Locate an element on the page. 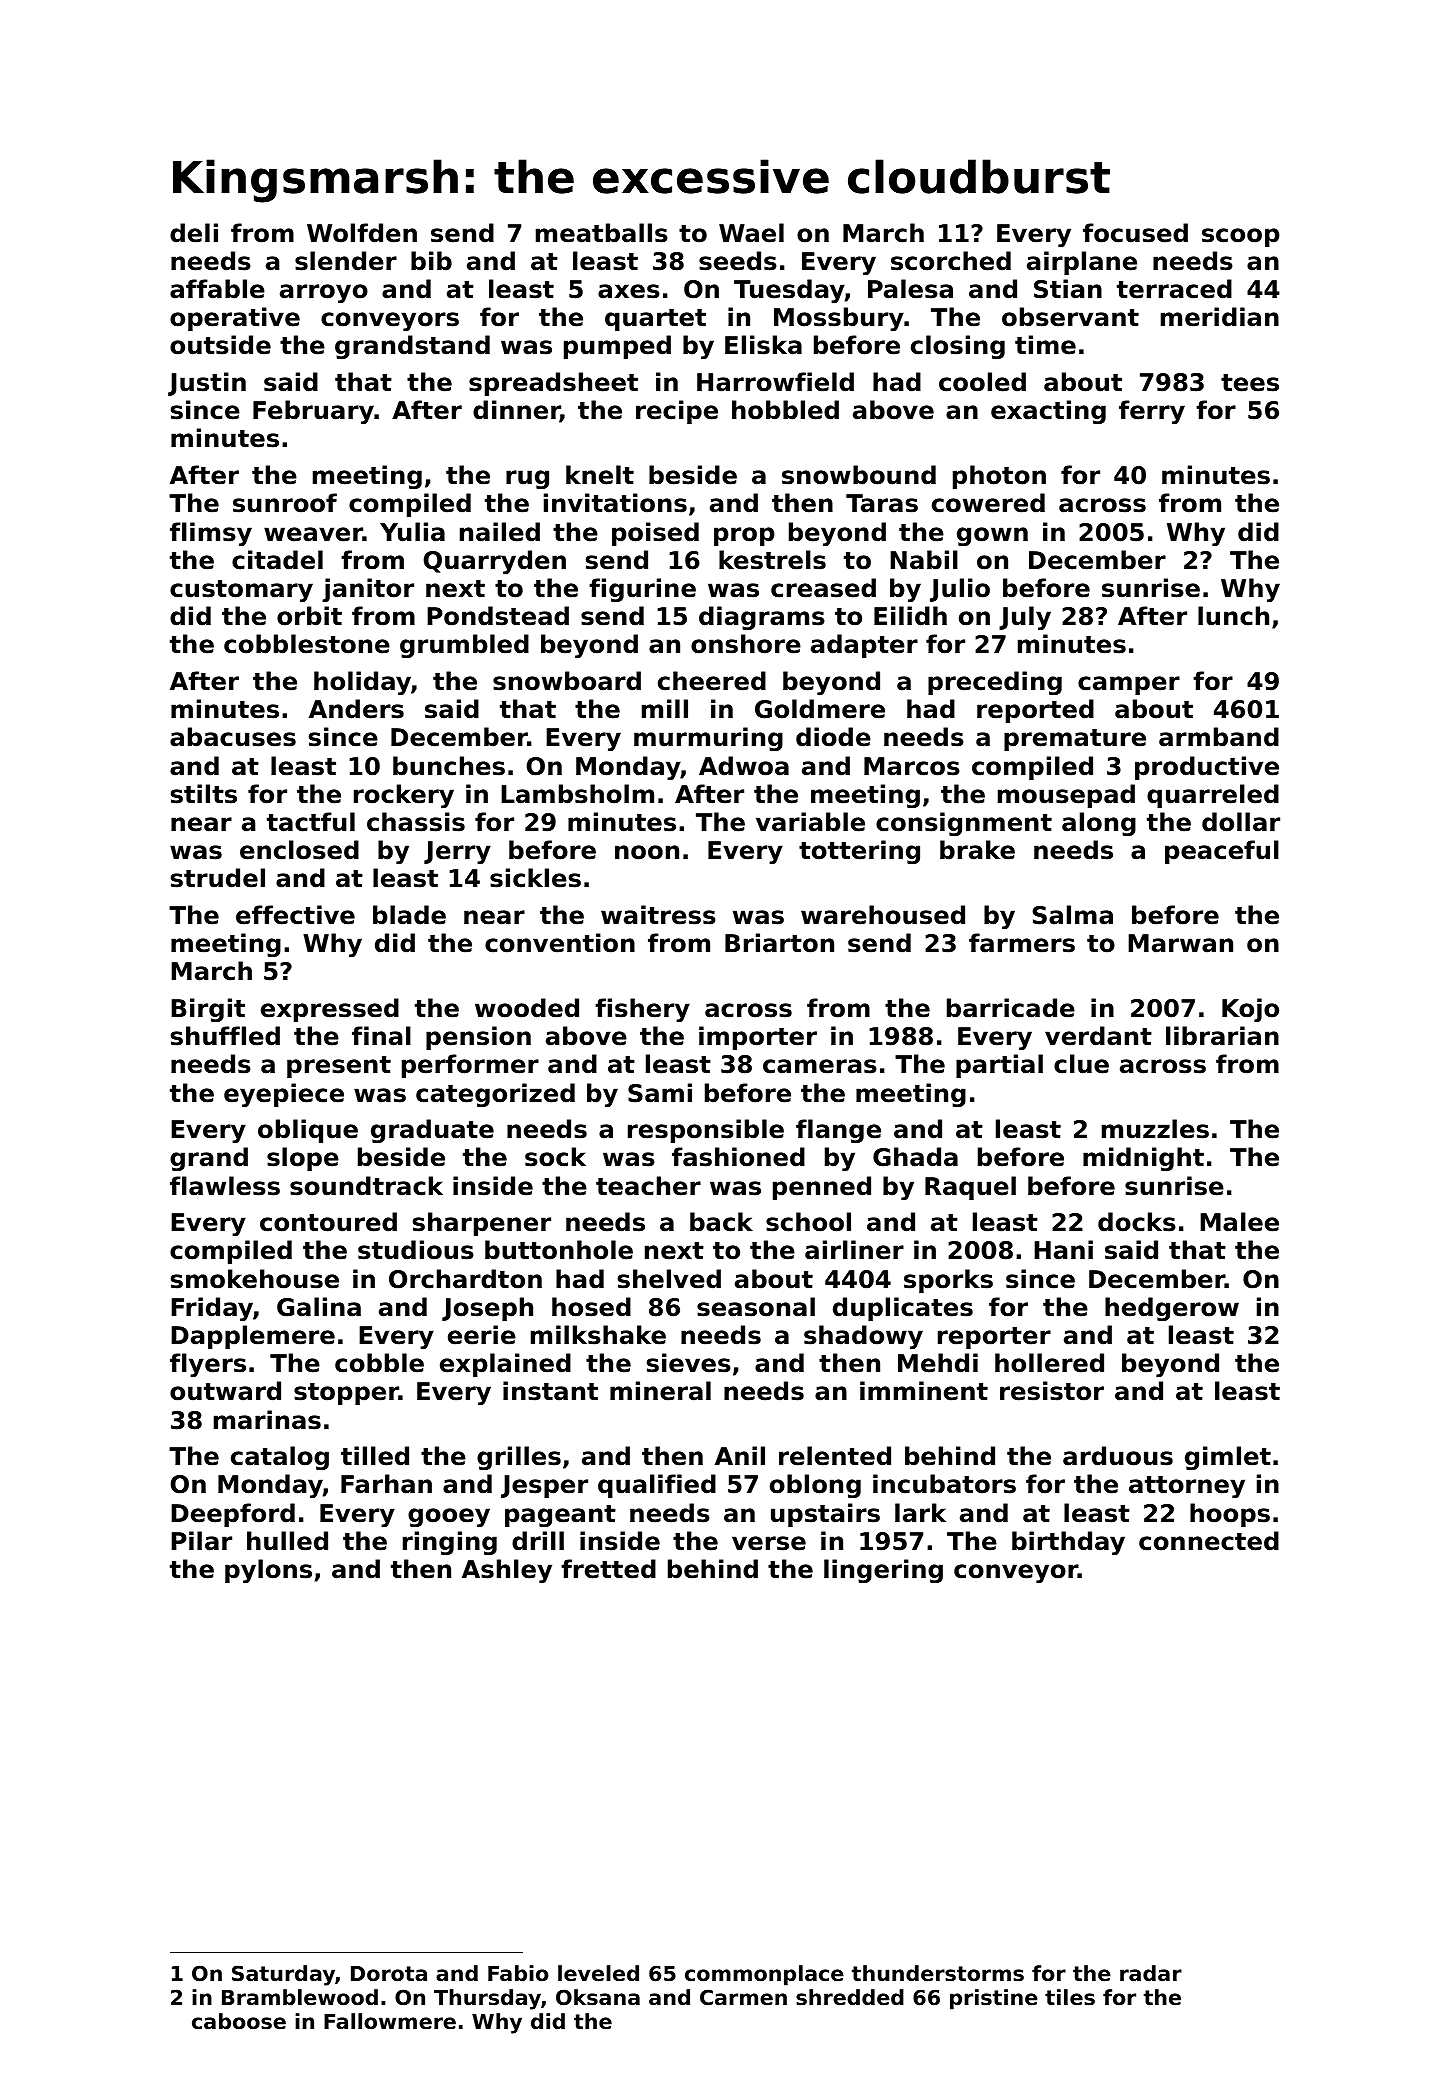 This page has width=1450, height=2100. lunch is located at coordinates (1233, 616).
